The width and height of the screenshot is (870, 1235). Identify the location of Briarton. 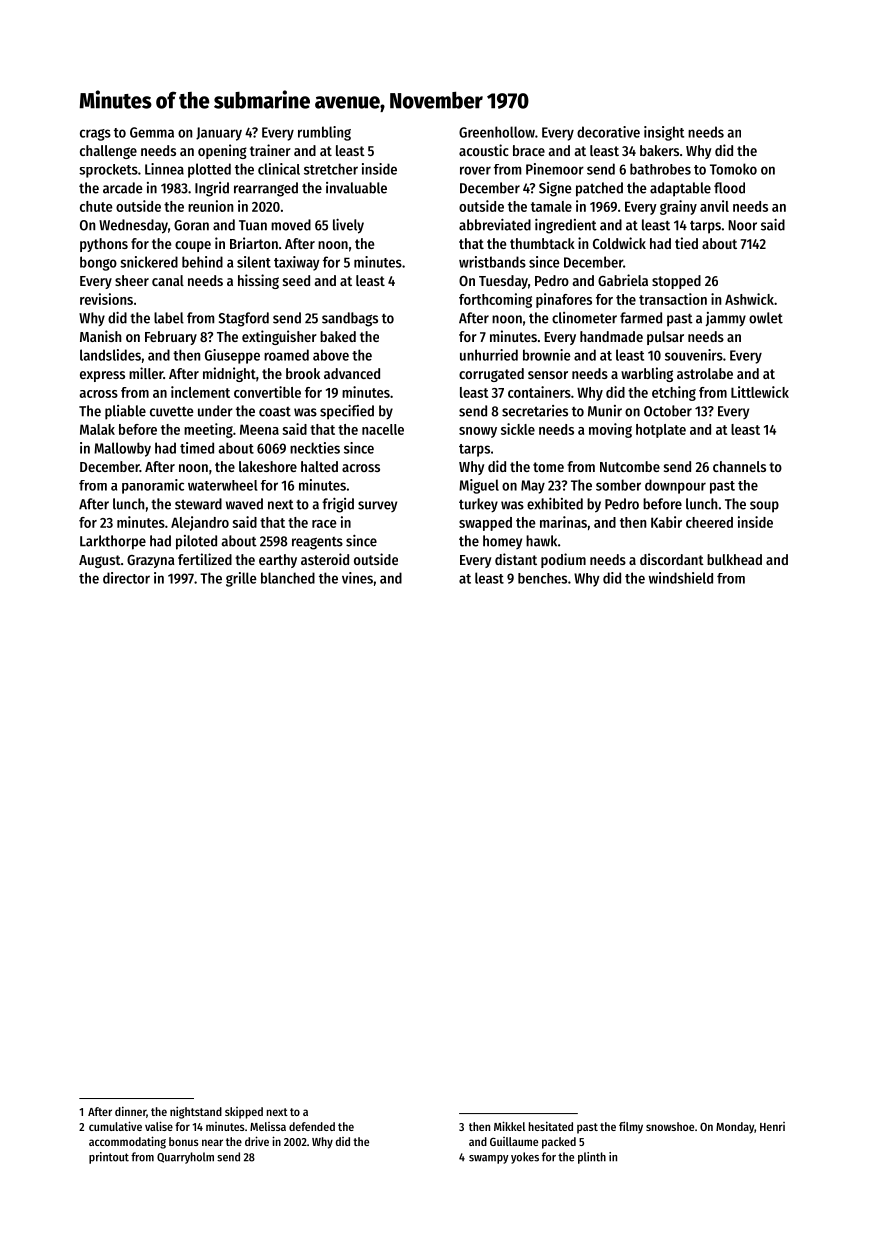
(254, 243).
